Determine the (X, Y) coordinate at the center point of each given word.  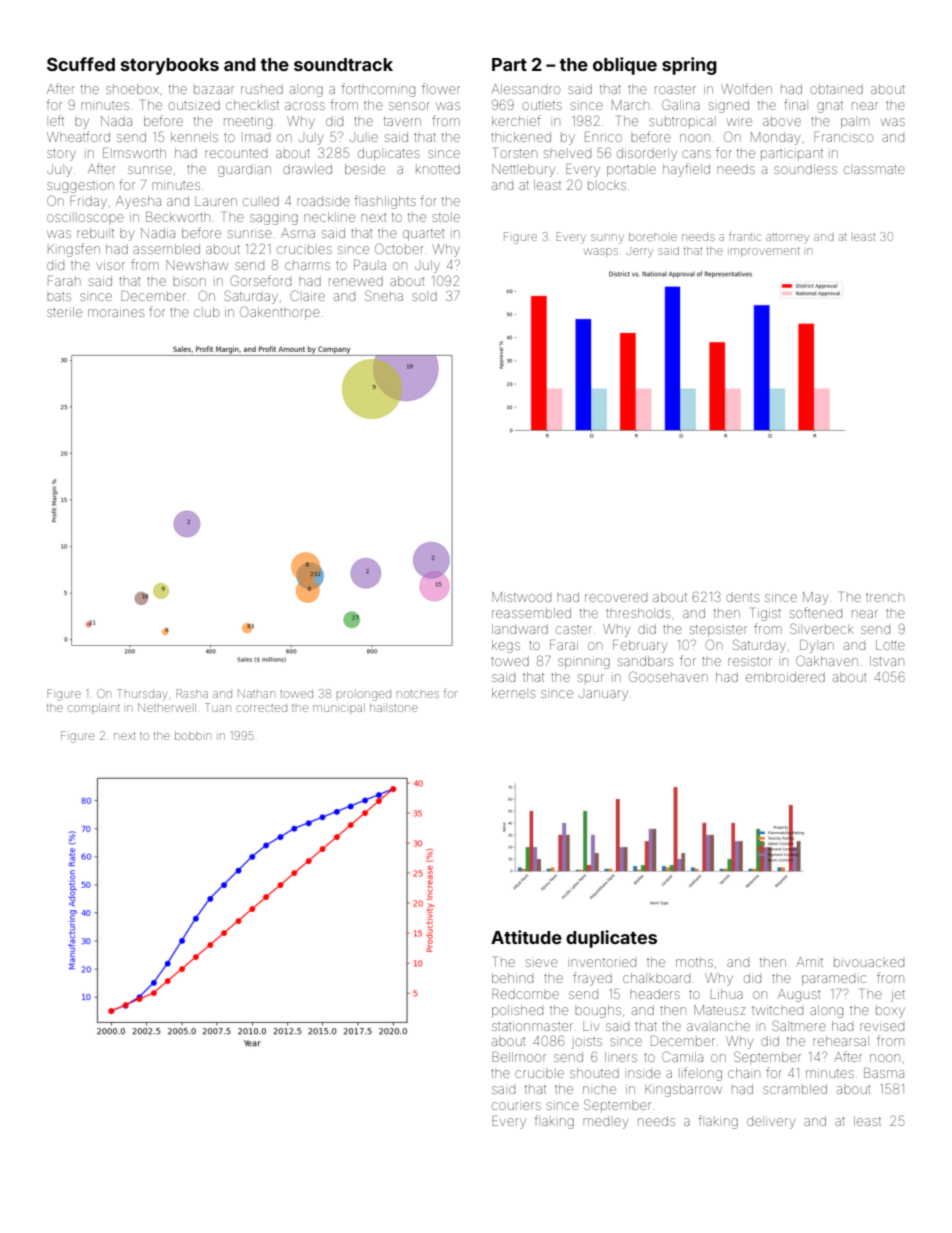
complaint (94, 709)
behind (512, 978)
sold (424, 296)
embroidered (785, 677)
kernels (513, 693)
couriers (516, 1106)
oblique (625, 66)
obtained (836, 89)
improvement (764, 252)
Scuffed (81, 64)
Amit (809, 962)
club (206, 312)
